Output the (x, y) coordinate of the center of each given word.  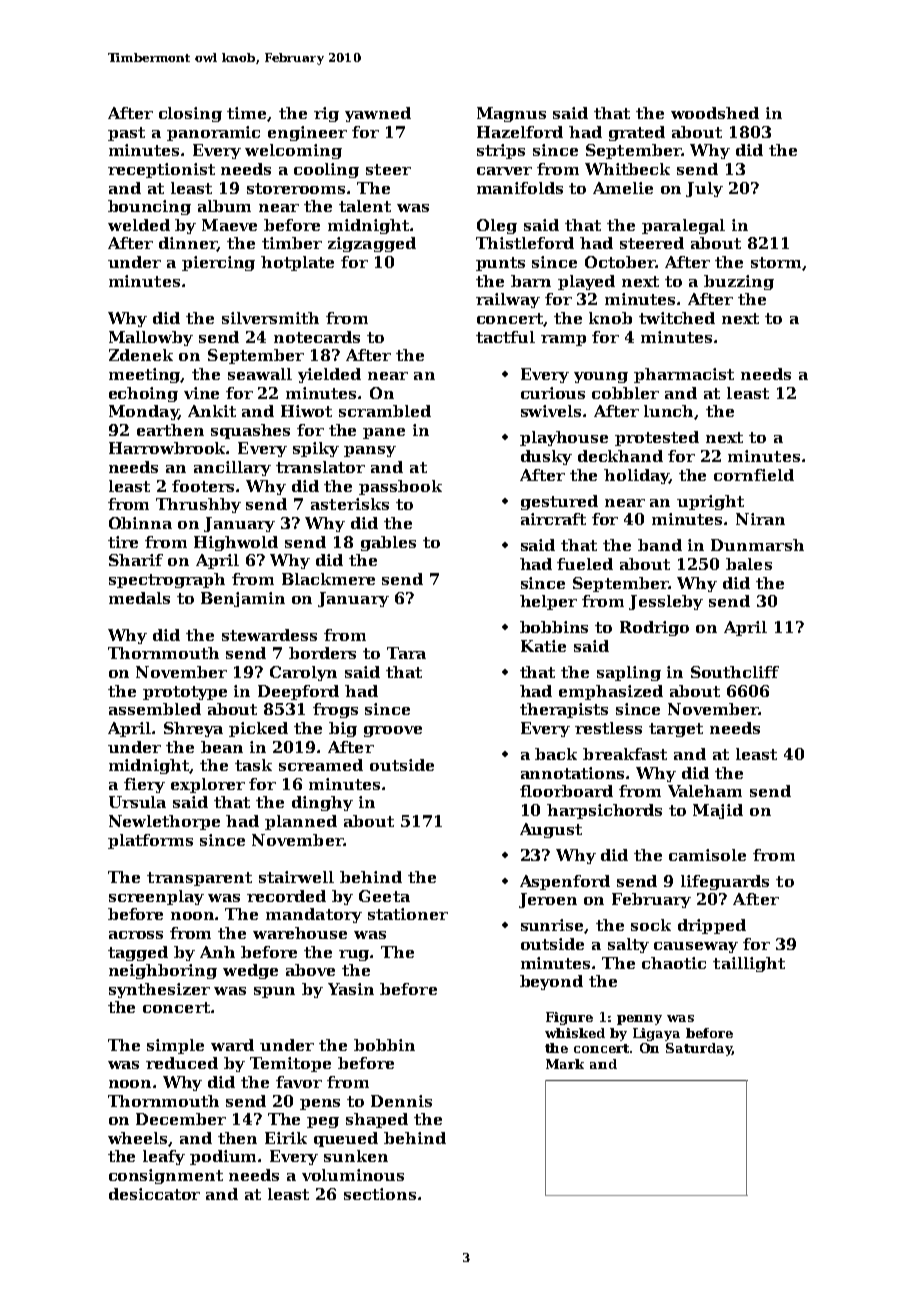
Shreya (193, 729)
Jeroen (548, 900)
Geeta (384, 896)
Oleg (497, 226)
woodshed (715, 113)
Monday (143, 412)
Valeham (705, 791)
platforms (150, 841)
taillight (749, 964)
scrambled (385, 411)
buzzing (739, 282)
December (181, 1119)
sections (380, 1194)
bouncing (149, 207)
